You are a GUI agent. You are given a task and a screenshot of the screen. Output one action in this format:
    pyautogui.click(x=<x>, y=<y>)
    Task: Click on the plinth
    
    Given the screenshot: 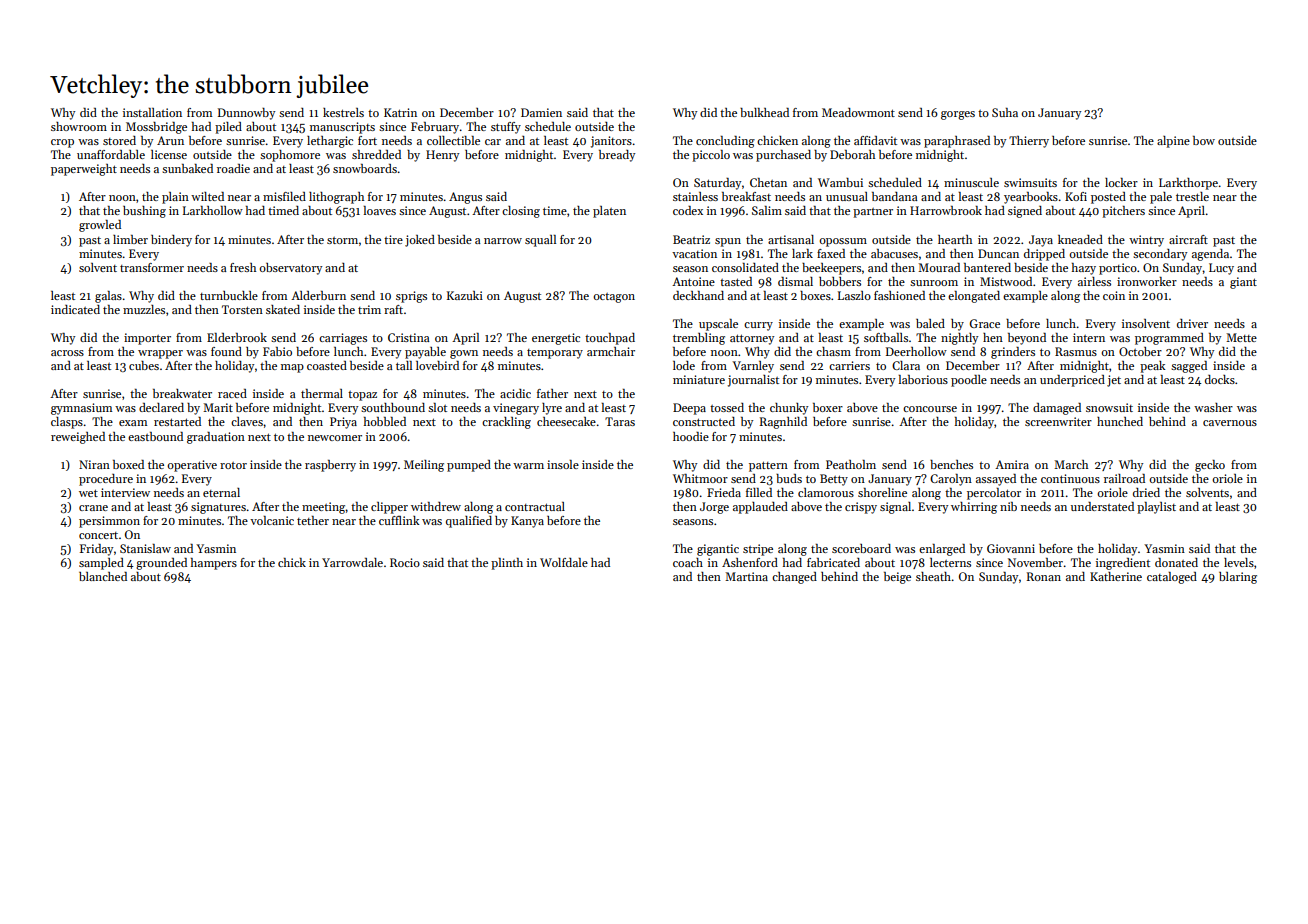 What is the action you would take?
    pyautogui.click(x=507, y=564)
